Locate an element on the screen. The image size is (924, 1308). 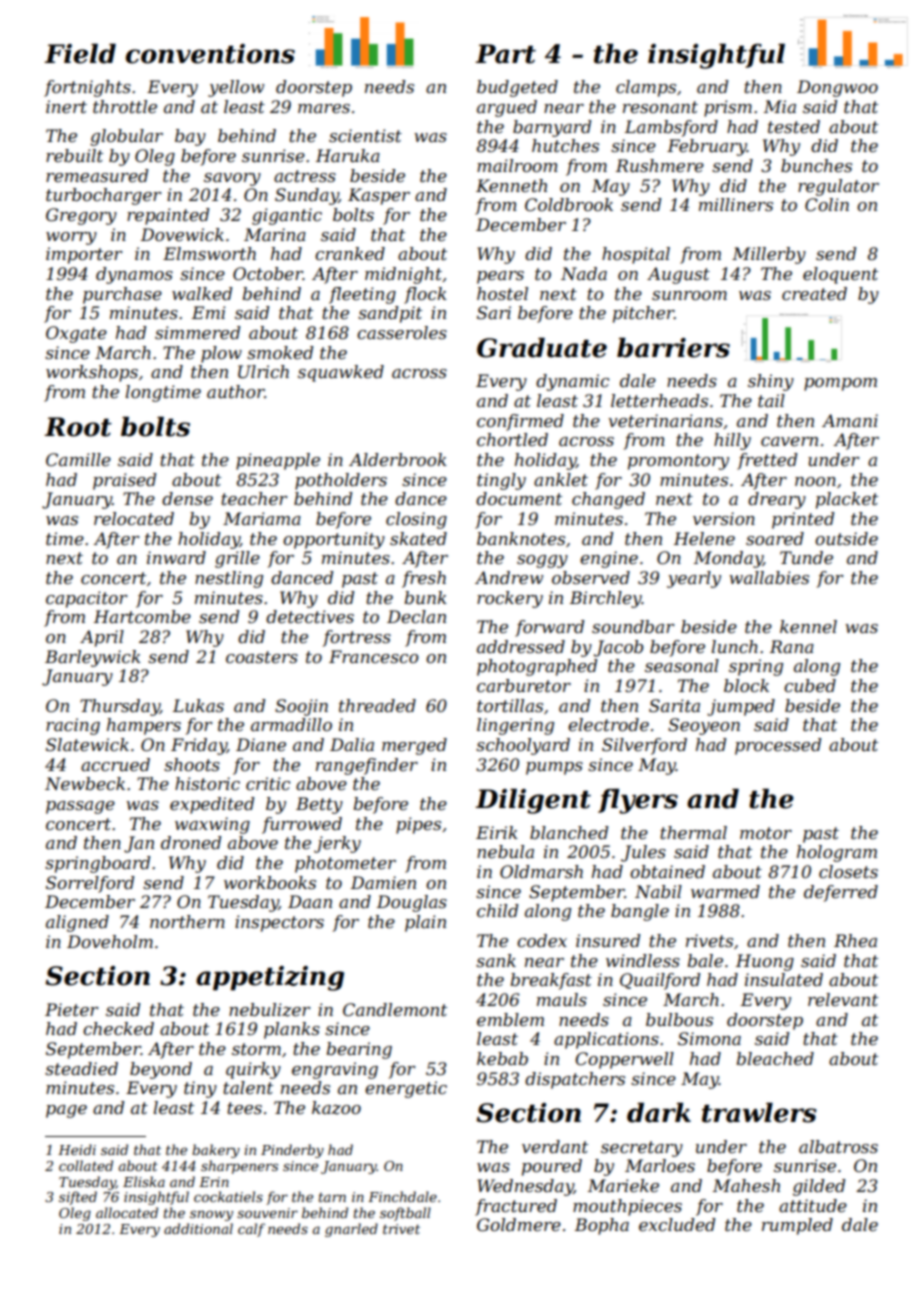
prism is located at coordinates (728, 108).
